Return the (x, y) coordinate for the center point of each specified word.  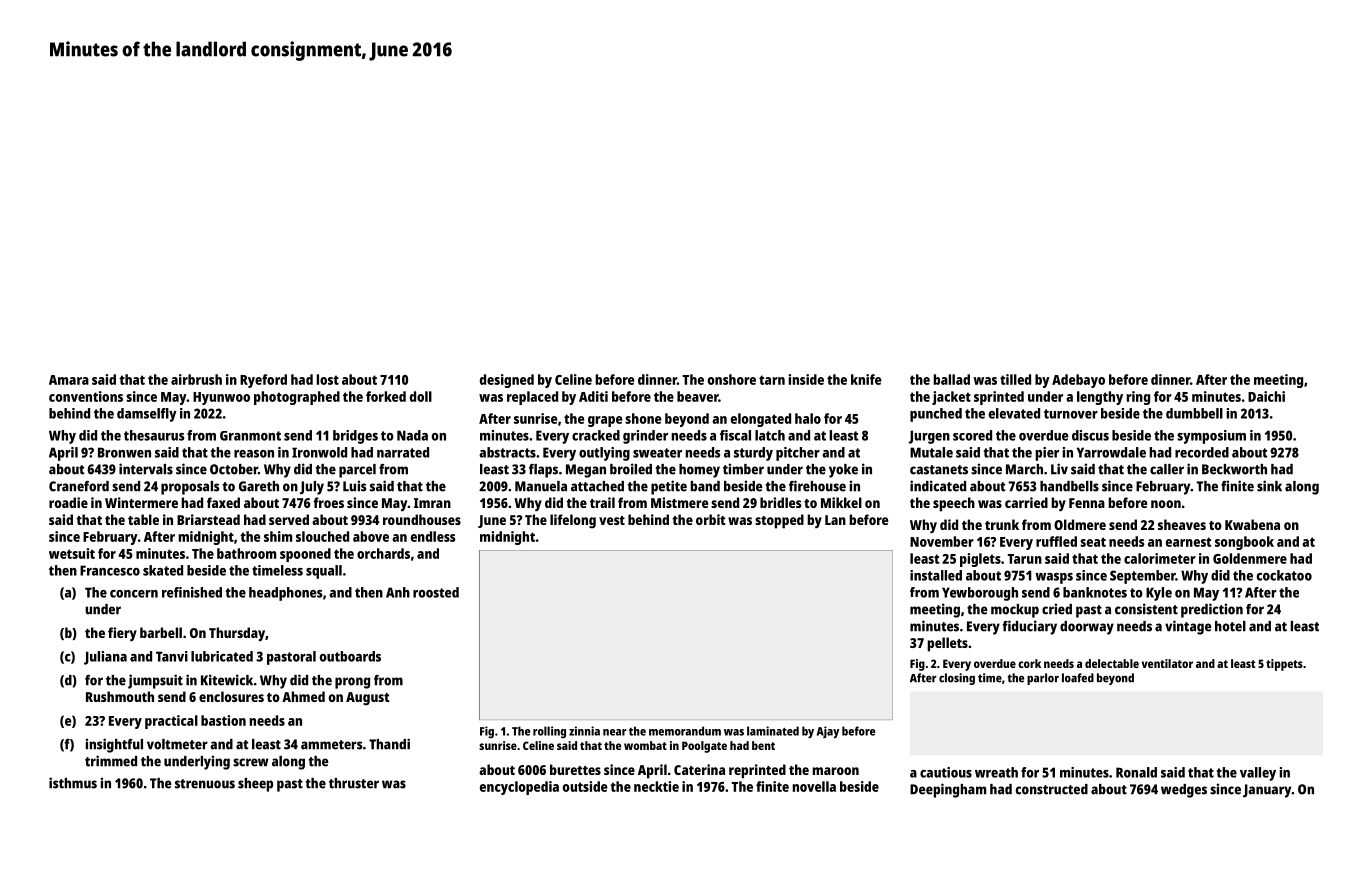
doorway (1087, 628)
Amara (69, 380)
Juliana (105, 658)
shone (643, 418)
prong (352, 683)
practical (171, 722)
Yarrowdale (1111, 452)
